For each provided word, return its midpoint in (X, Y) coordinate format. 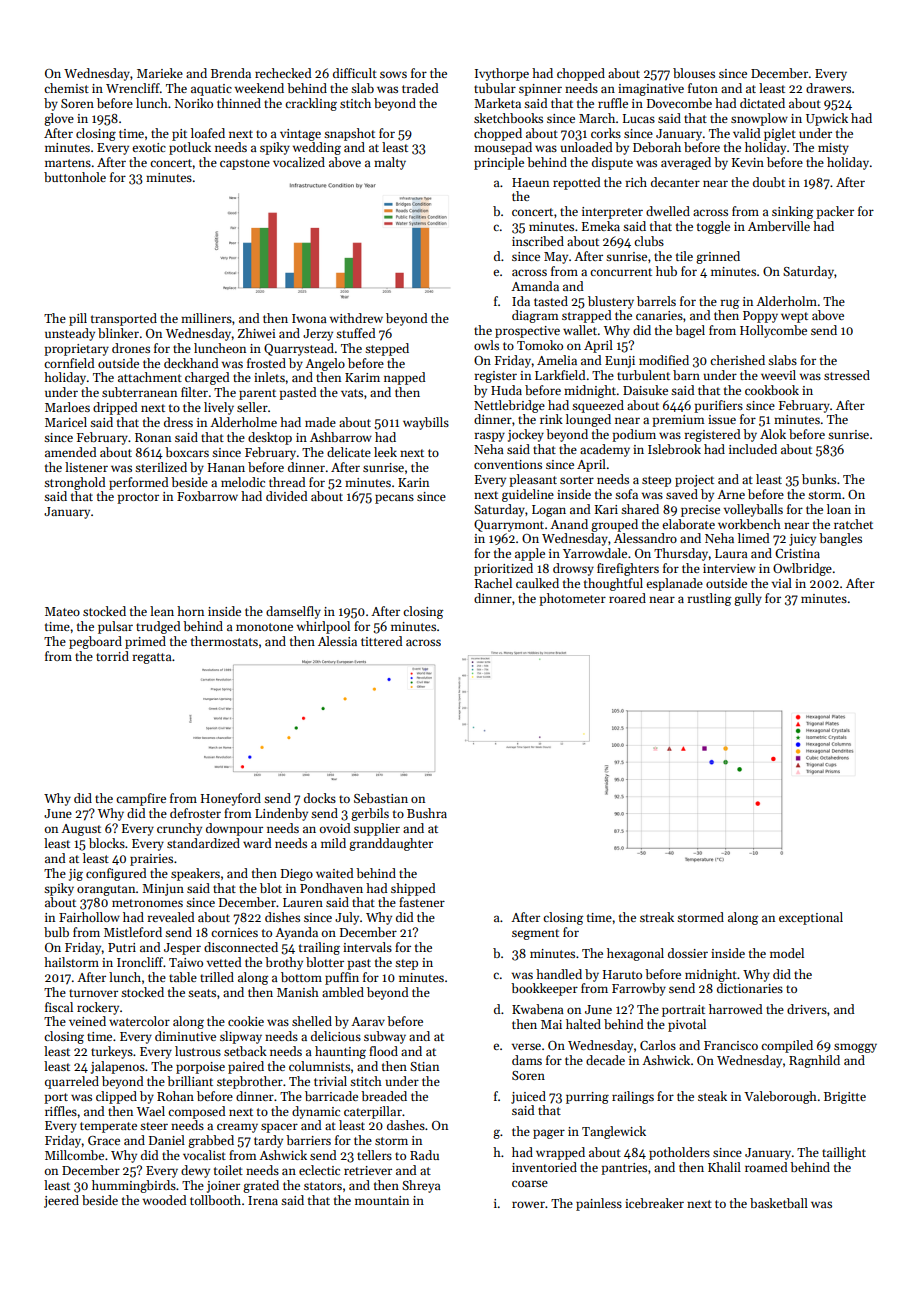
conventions (508, 464)
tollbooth (215, 1200)
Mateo (62, 611)
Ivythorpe (502, 74)
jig (76, 875)
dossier (688, 953)
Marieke (160, 73)
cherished (737, 360)
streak (657, 917)
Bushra (427, 813)
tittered (381, 641)
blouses (694, 73)
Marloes (67, 407)
